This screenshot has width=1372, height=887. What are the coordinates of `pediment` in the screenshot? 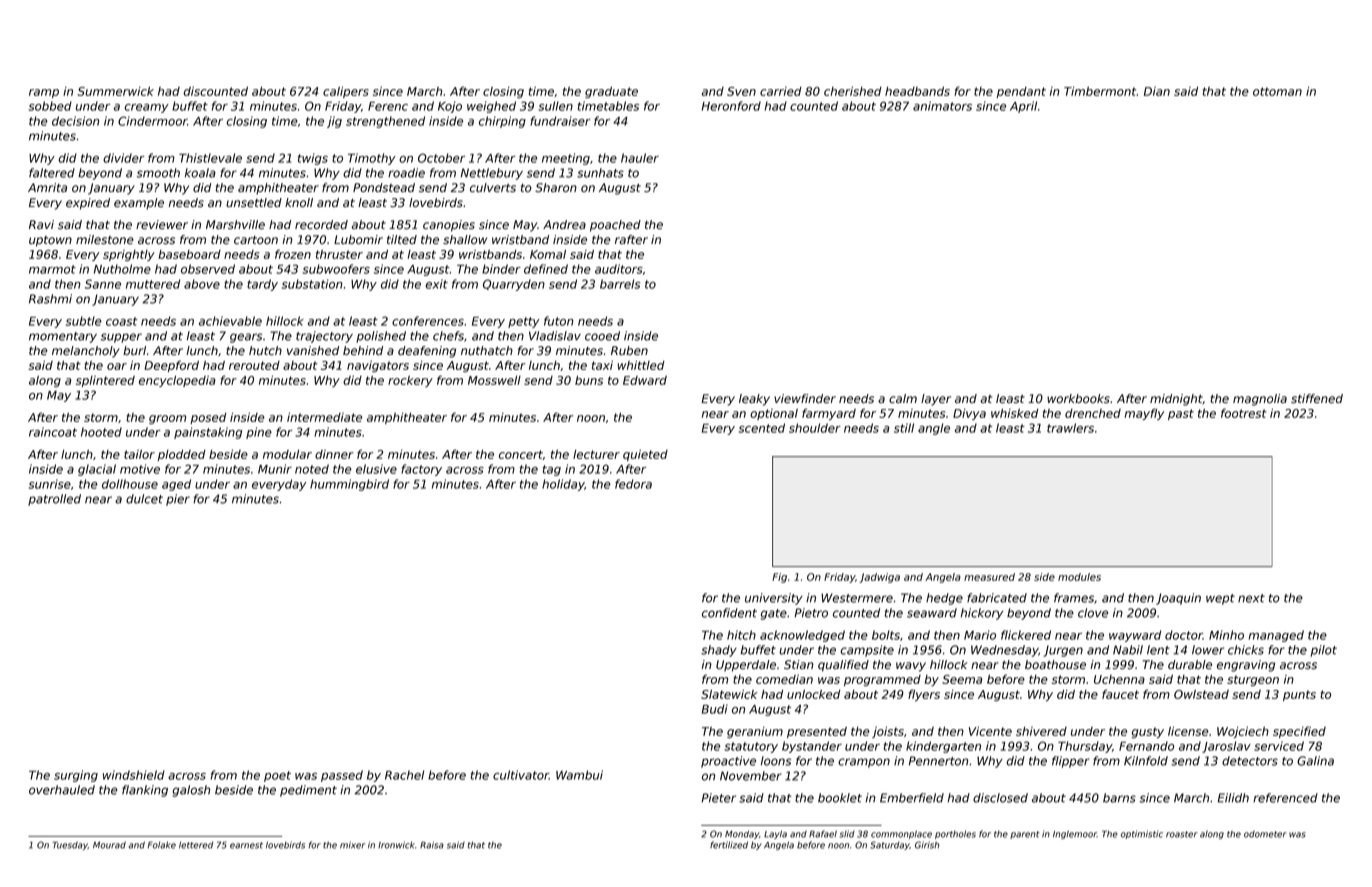 It's located at (308, 791).
